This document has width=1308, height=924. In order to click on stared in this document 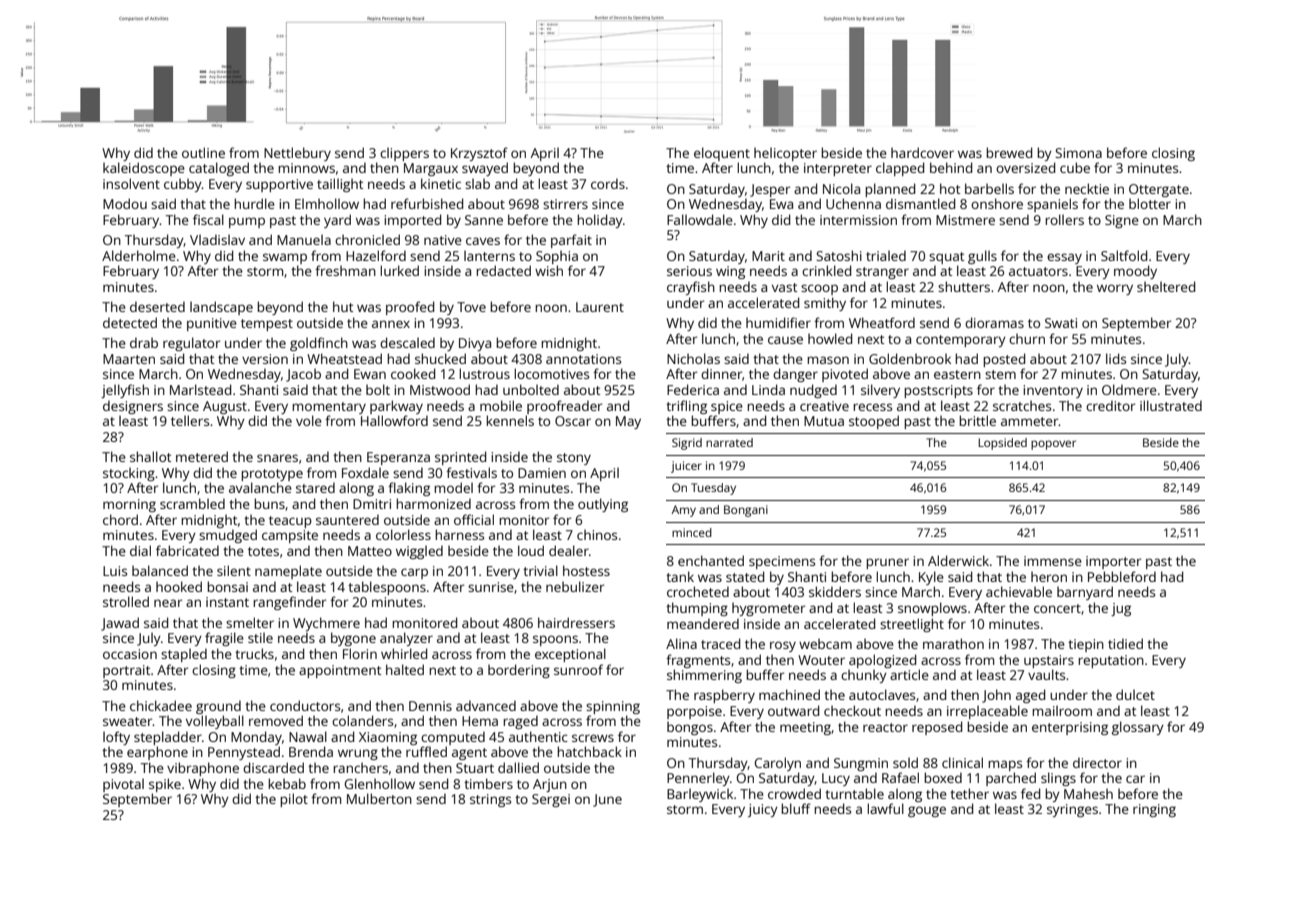, I will do `click(315, 487)`.
